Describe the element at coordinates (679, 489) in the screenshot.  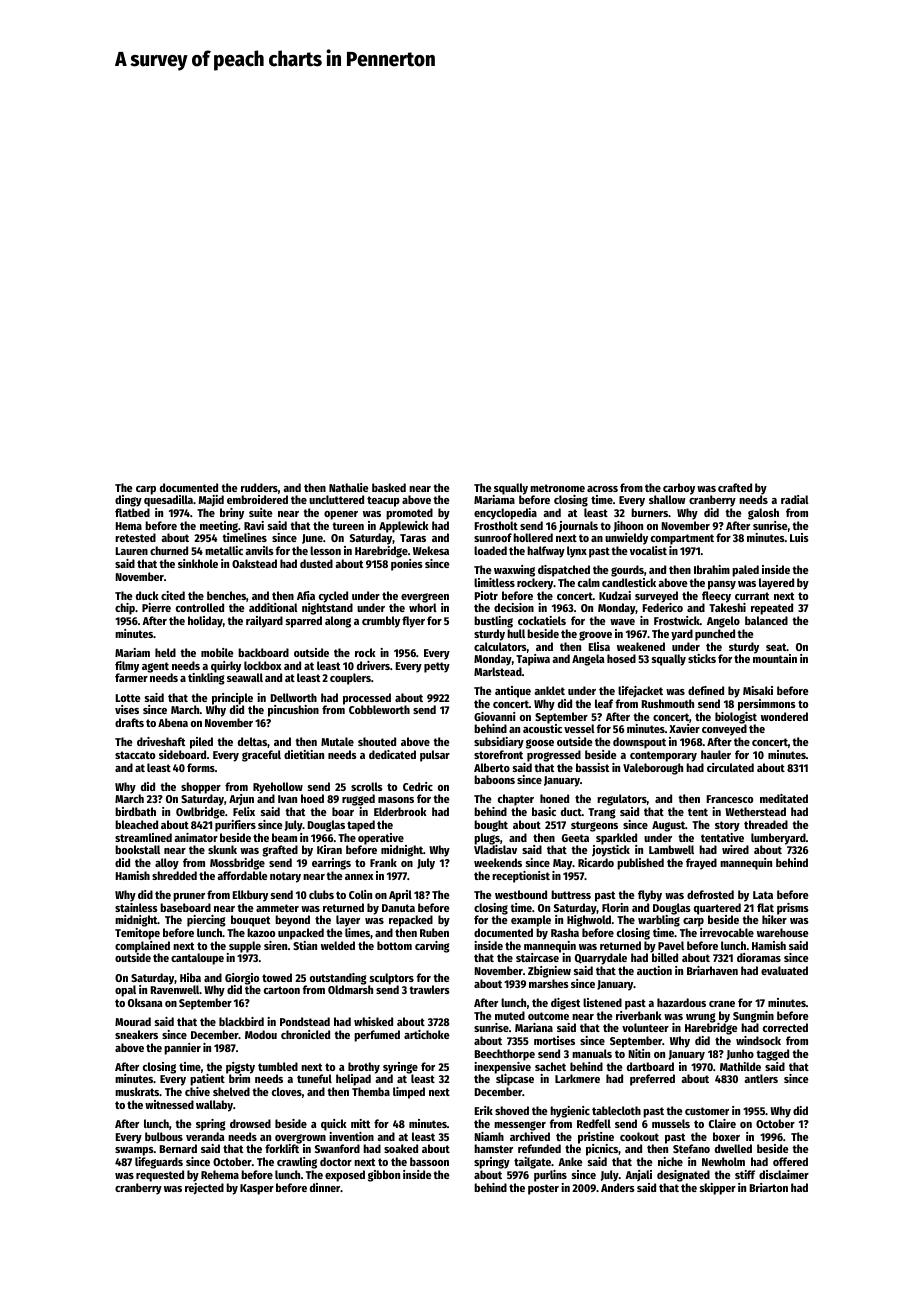
I see `carboy` at that location.
